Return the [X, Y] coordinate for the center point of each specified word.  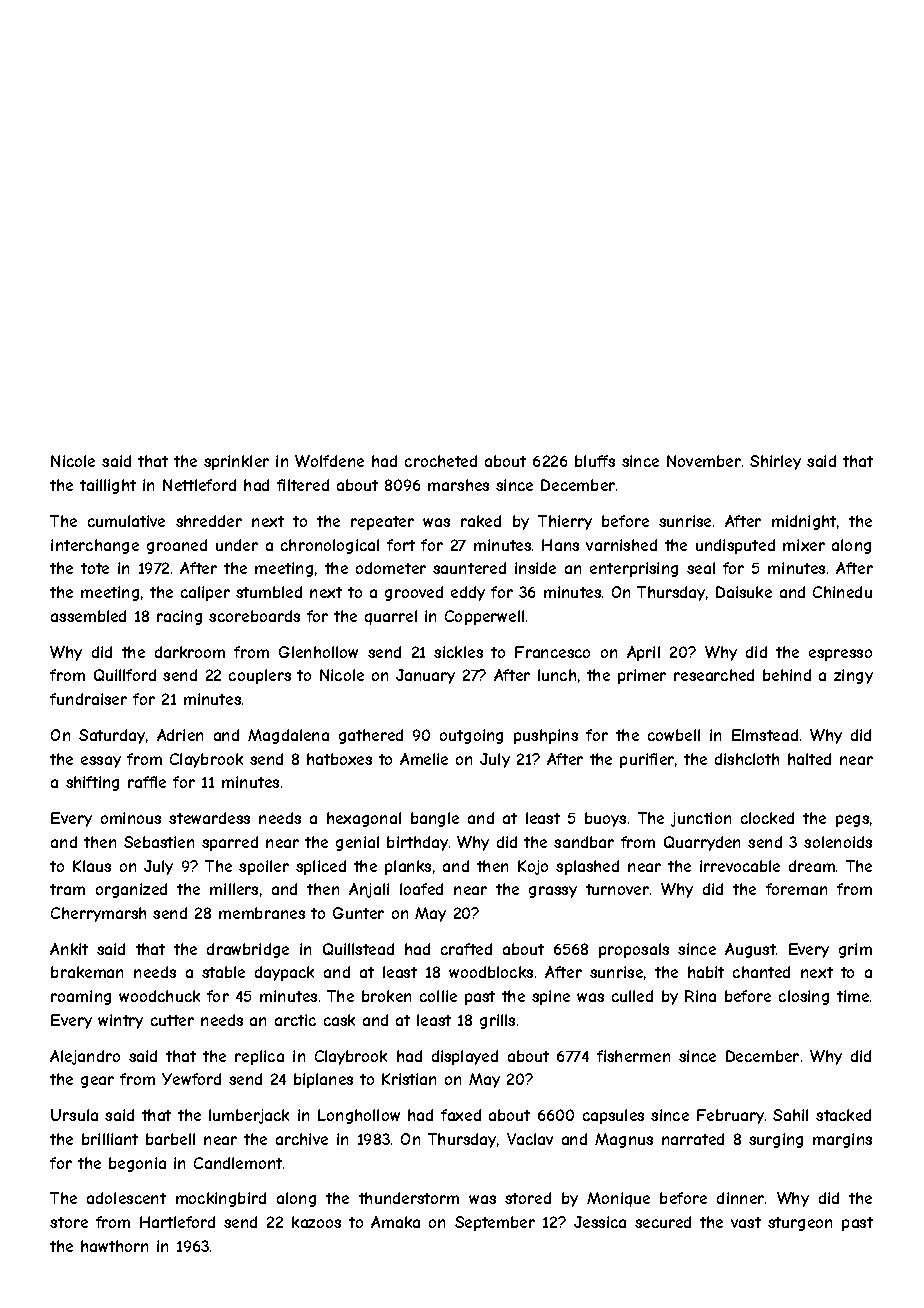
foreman [796, 889]
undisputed [735, 546]
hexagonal [364, 819]
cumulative [126, 521]
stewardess [209, 818]
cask [339, 1020]
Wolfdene [329, 461]
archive [302, 1139]
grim [855, 950]
